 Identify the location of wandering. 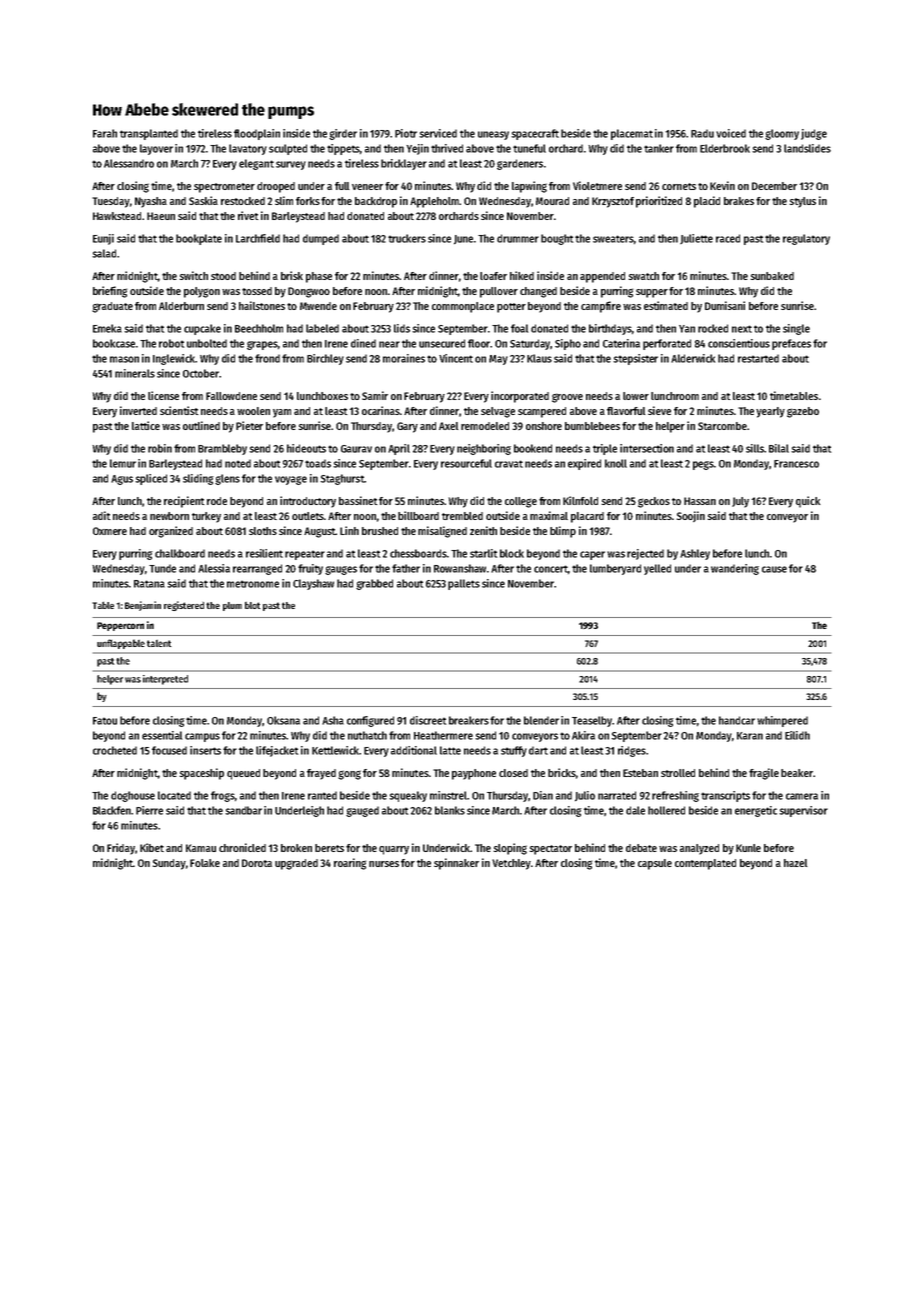
(735, 569).
